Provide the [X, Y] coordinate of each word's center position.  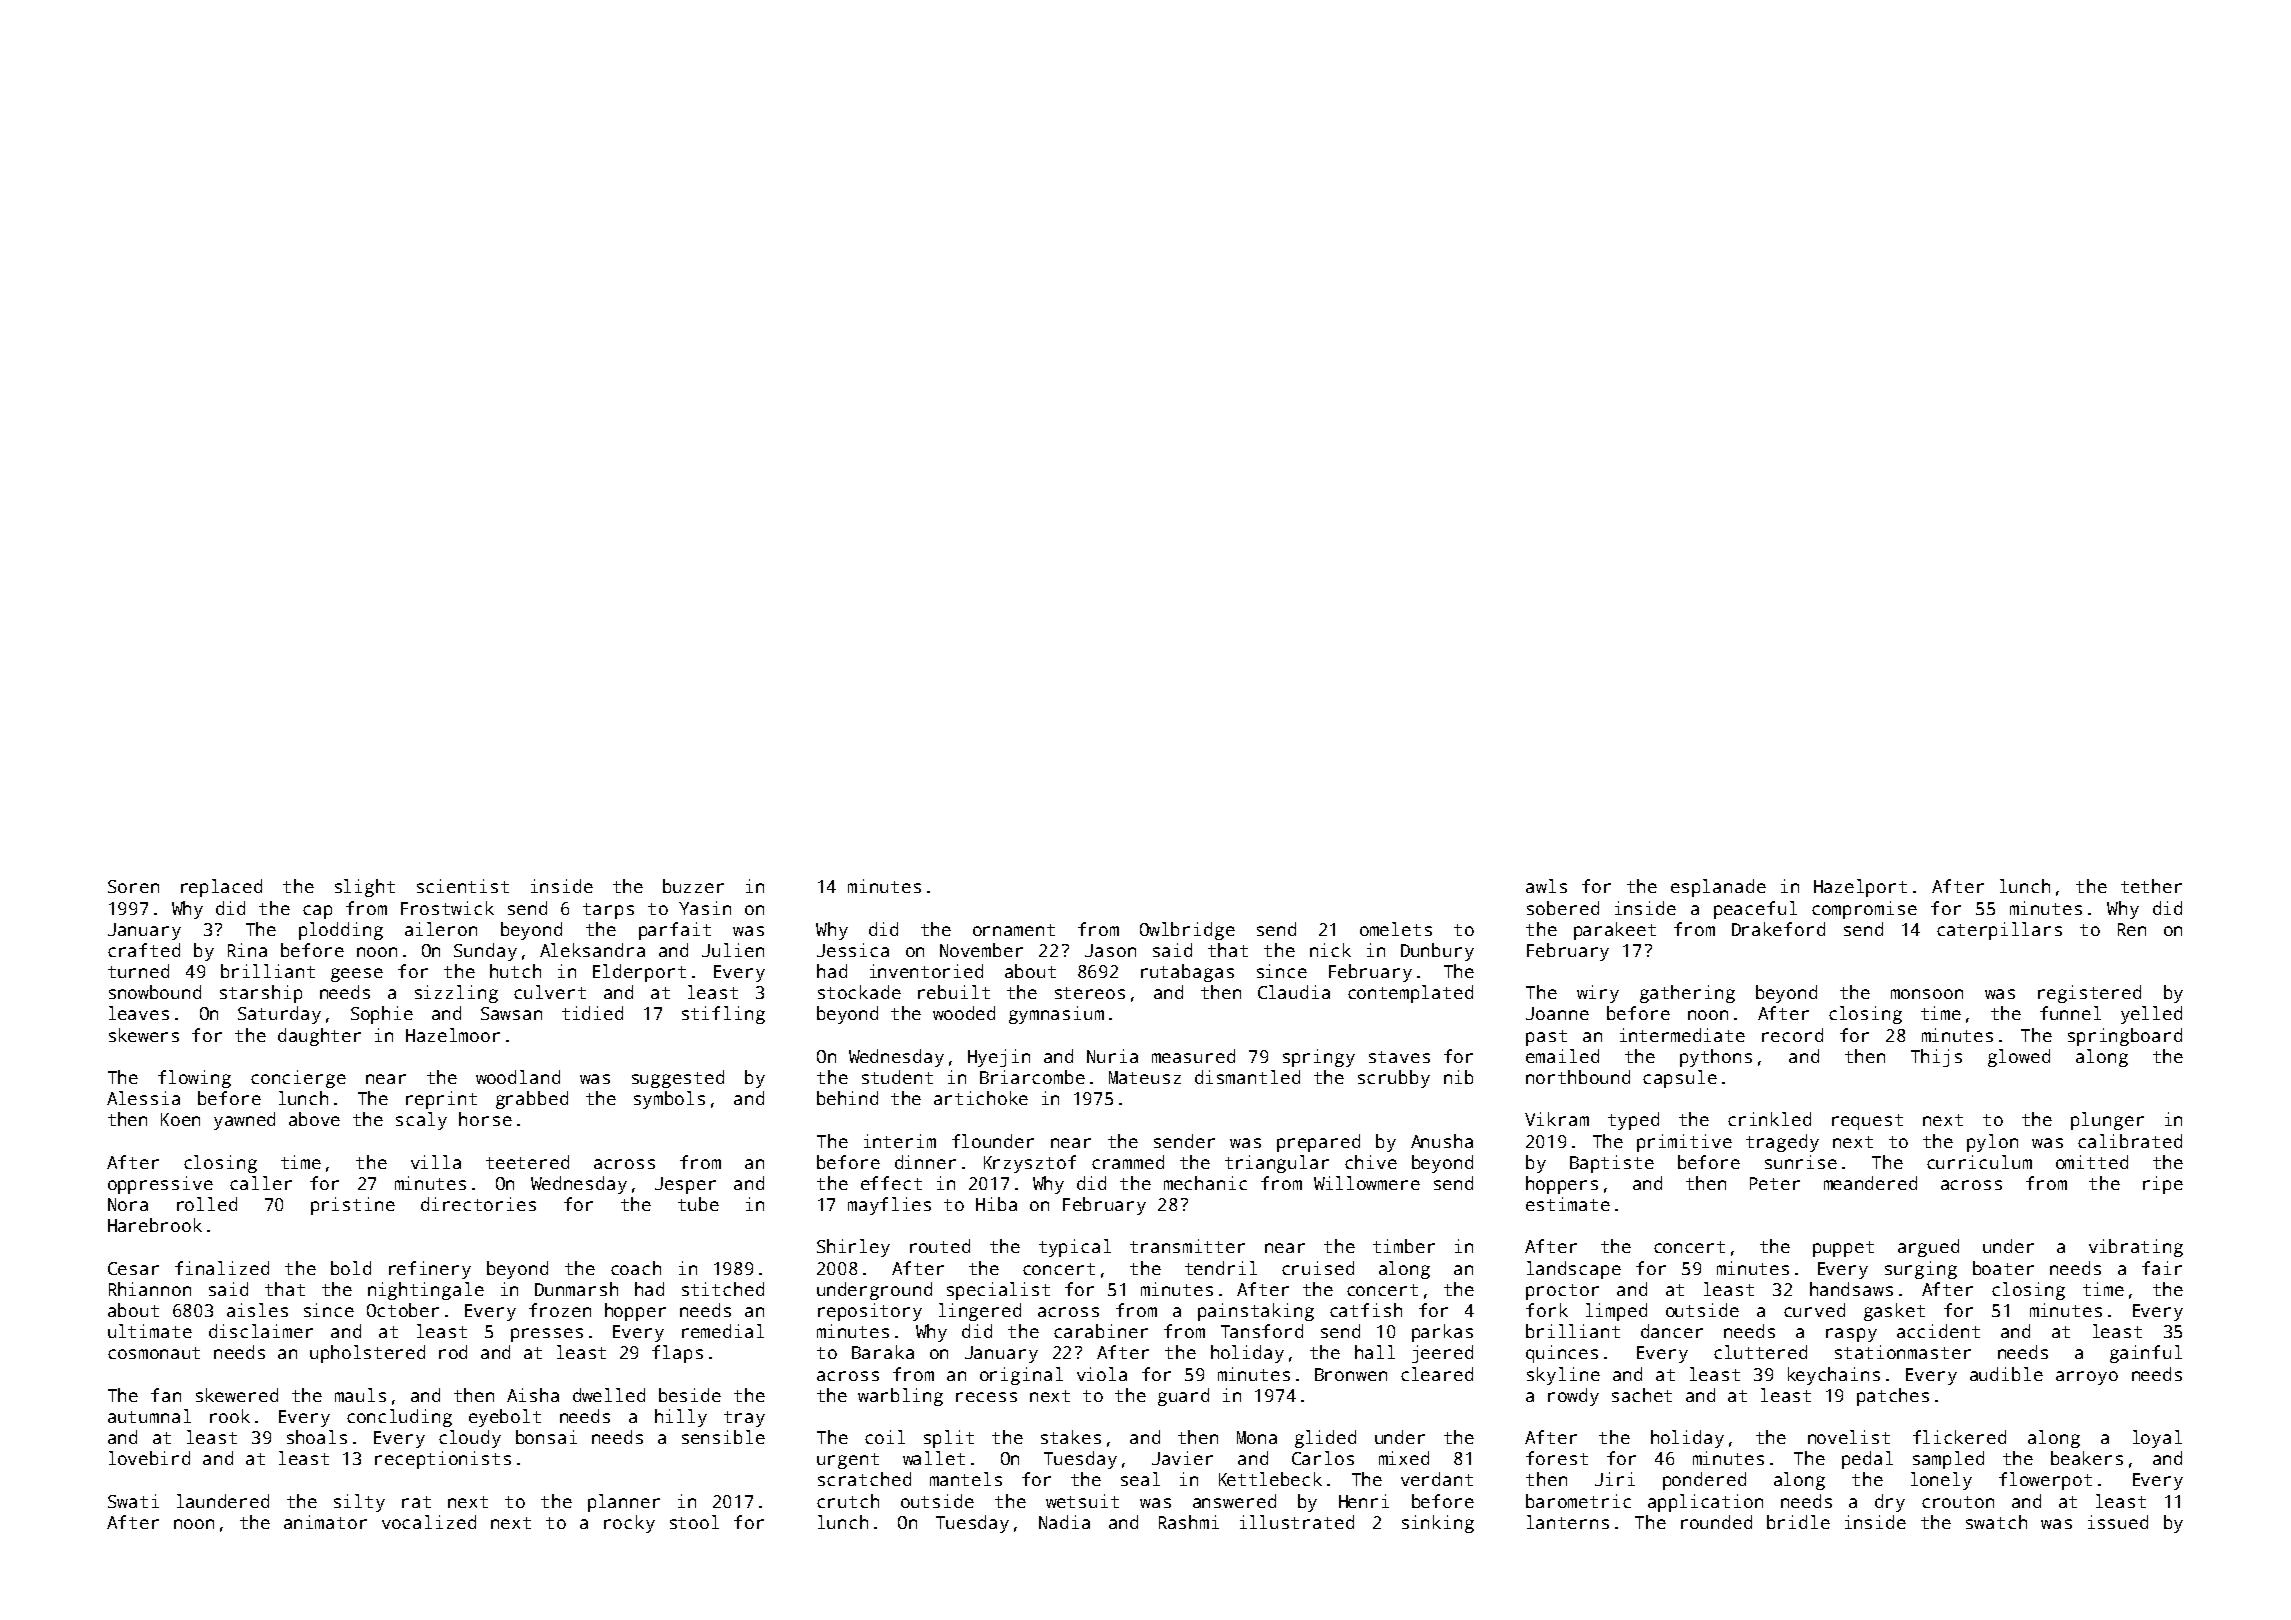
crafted [144, 950]
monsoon [1927, 994]
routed [940, 1246]
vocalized [429, 1522]
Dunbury [1437, 952]
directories [478, 1204]
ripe [2163, 1185]
